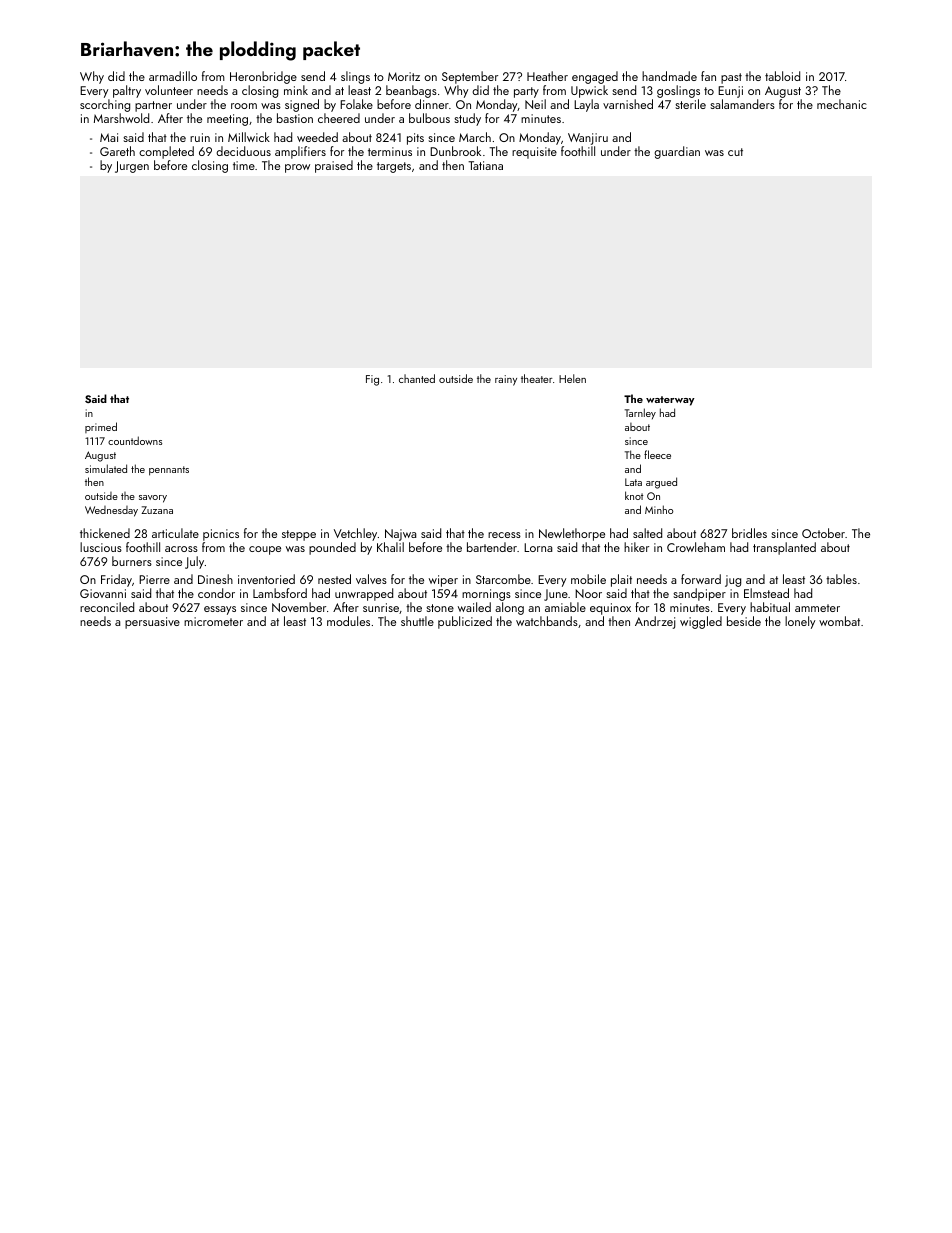 This screenshot has height=1233, width=952. What do you see at coordinates (372, 380) in the screenshot?
I see `Fig` at bounding box center [372, 380].
